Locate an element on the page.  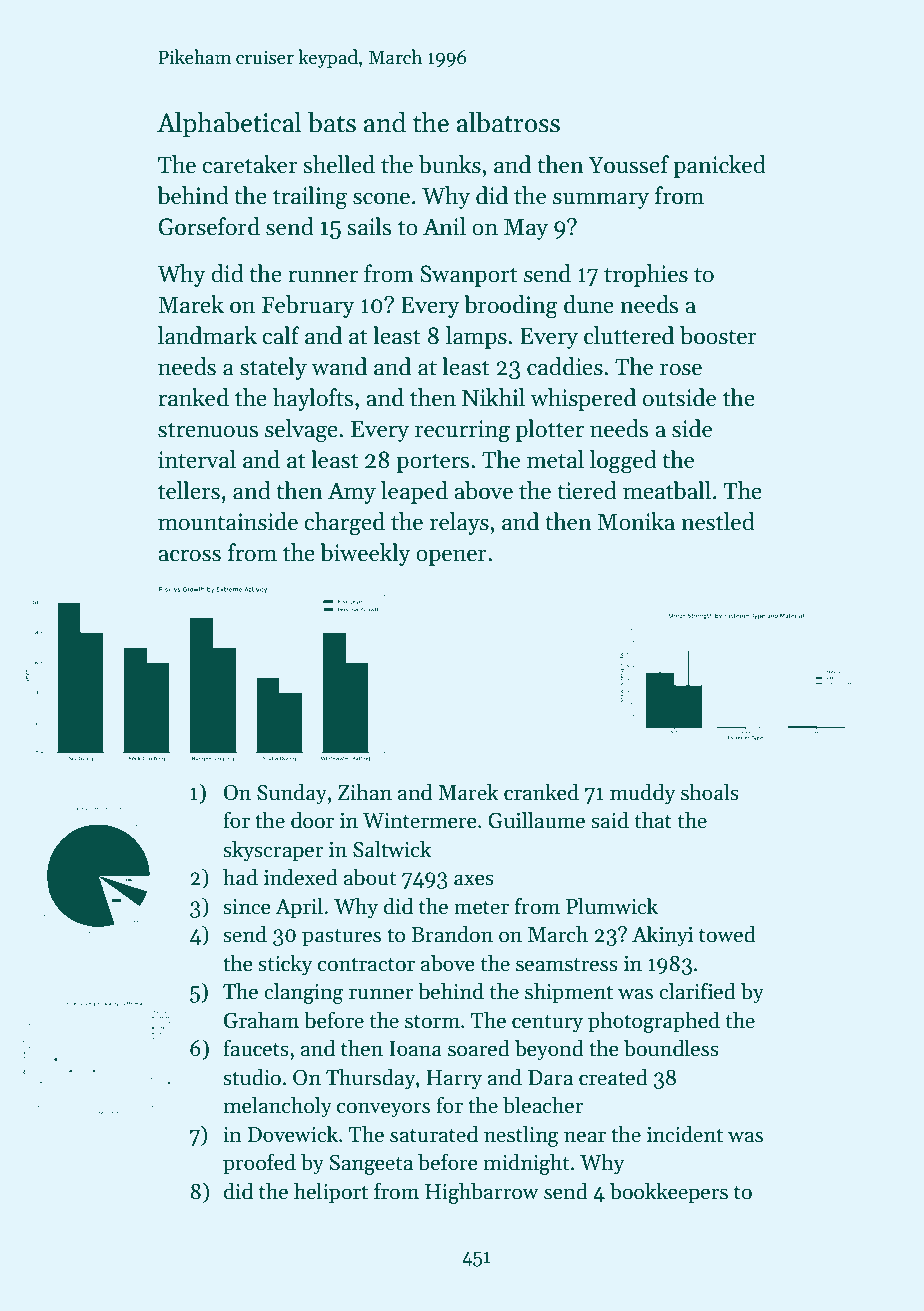
landmark is located at coordinates (207, 335).
